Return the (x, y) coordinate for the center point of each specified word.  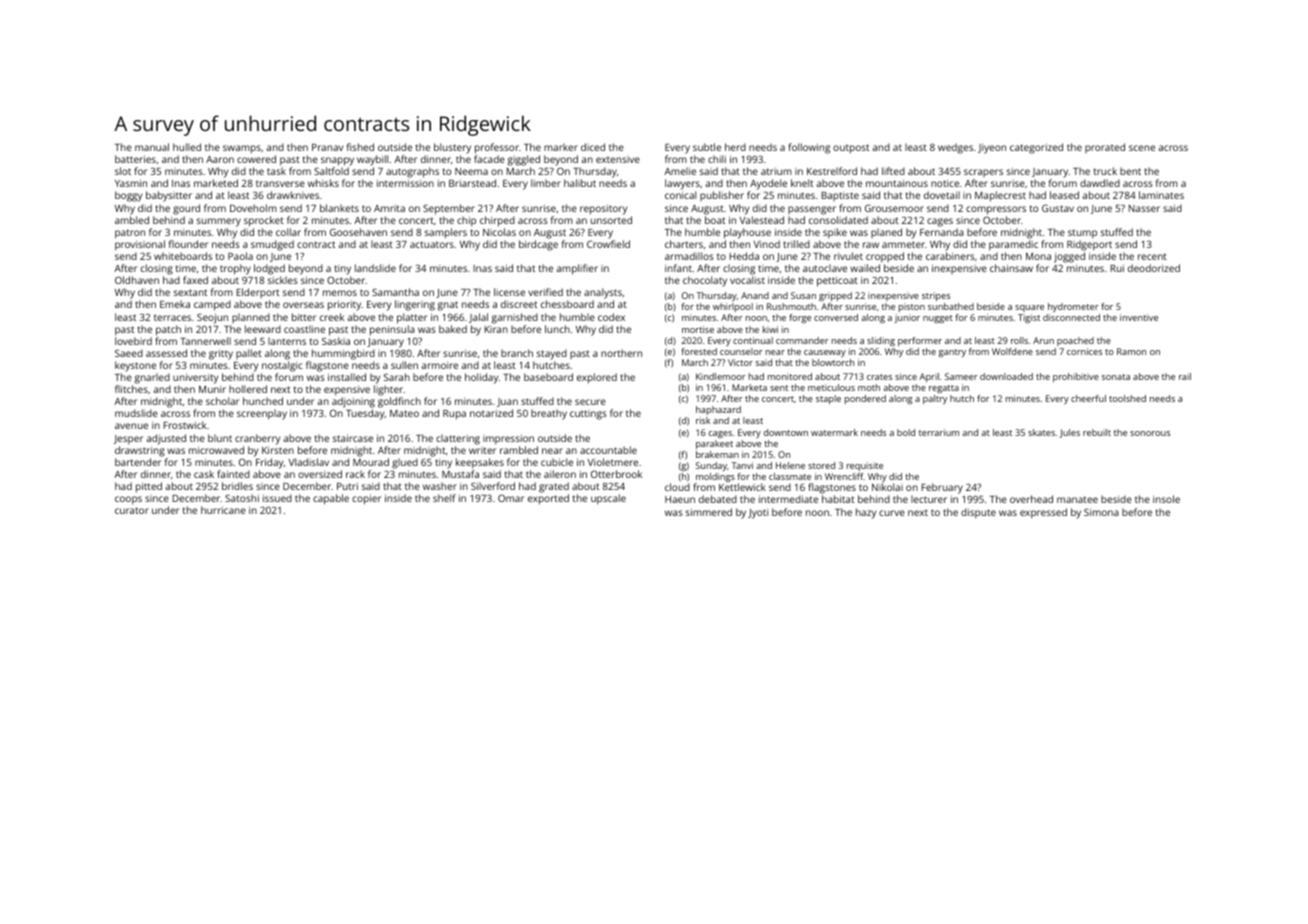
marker (561, 147)
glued (405, 463)
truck (1105, 171)
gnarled (152, 378)
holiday (481, 378)
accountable (608, 450)
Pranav (327, 147)
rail (1185, 376)
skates (1041, 432)
